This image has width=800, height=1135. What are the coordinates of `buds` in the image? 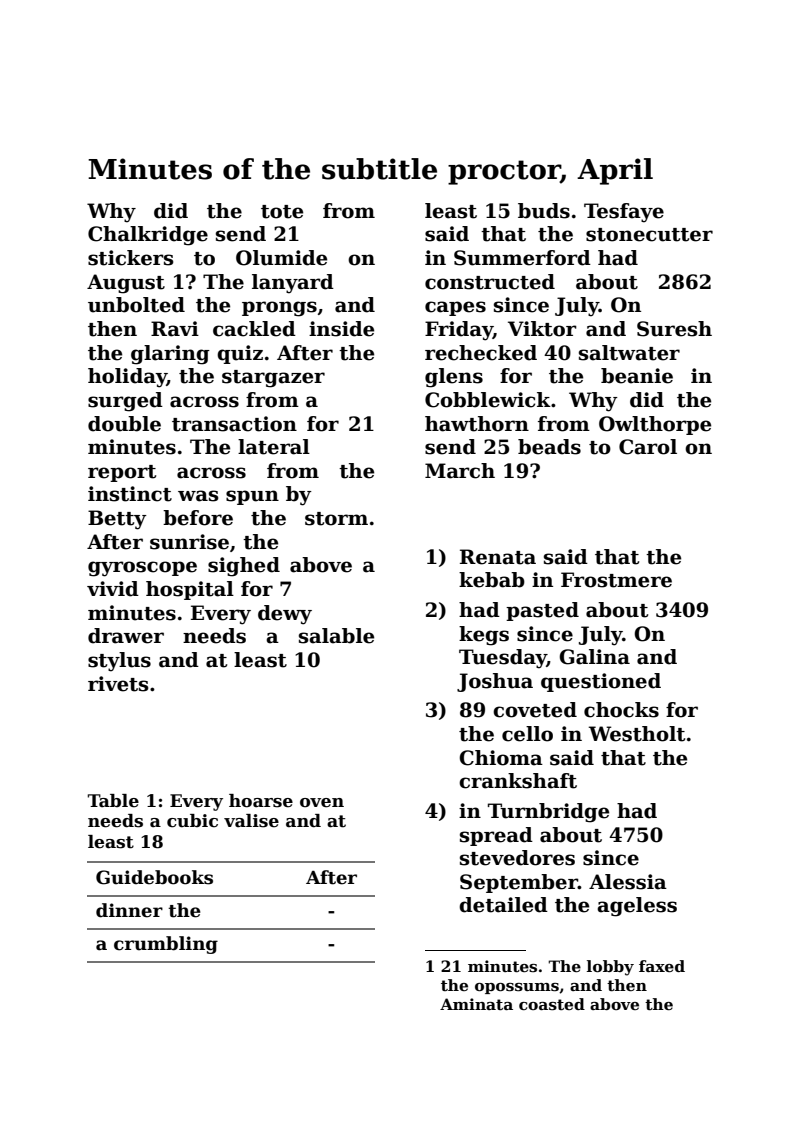 It's located at (544, 211).
